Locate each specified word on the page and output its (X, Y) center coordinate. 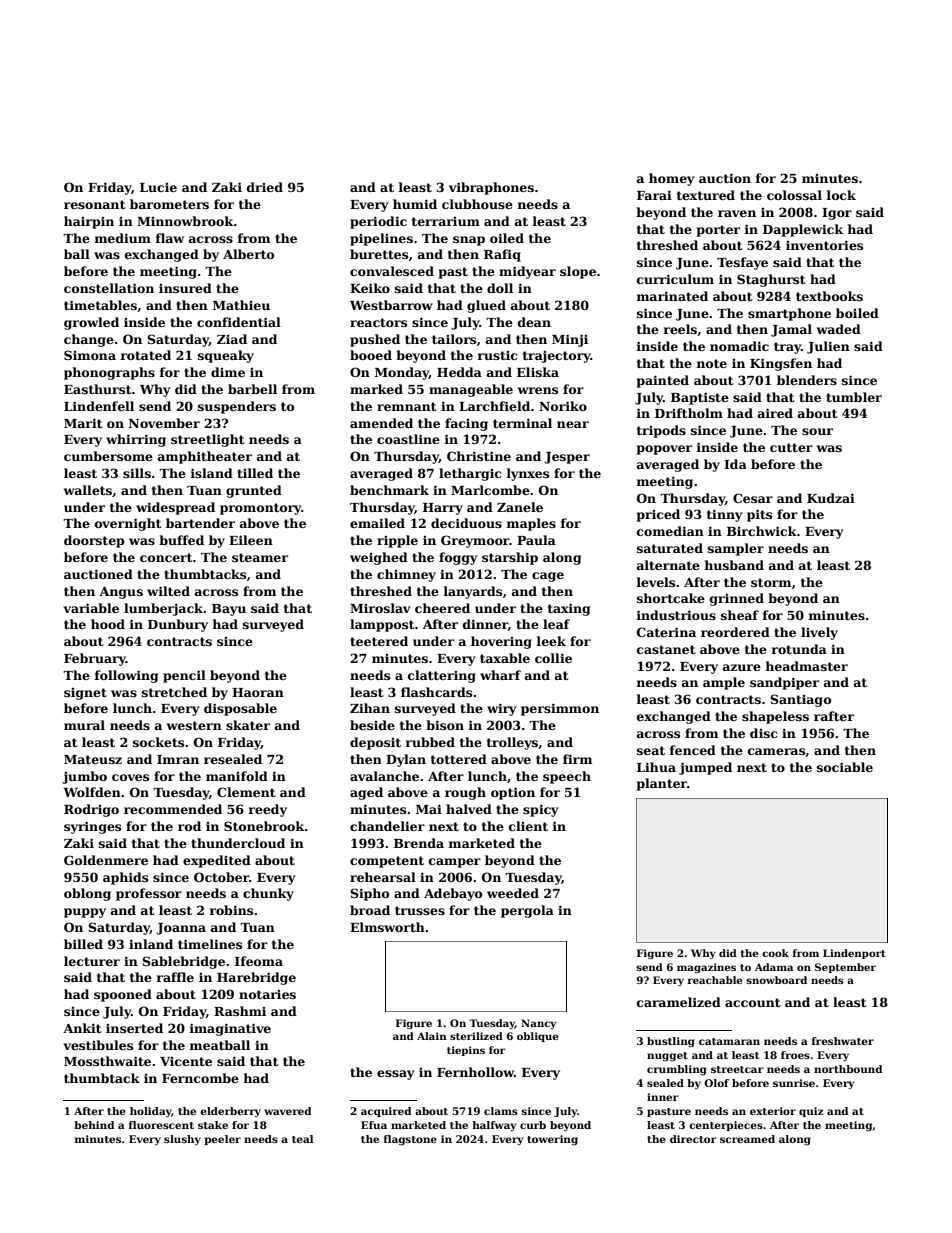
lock (841, 195)
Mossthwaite (107, 1061)
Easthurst (98, 389)
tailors (454, 339)
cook (775, 953)
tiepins (466, 1051)
